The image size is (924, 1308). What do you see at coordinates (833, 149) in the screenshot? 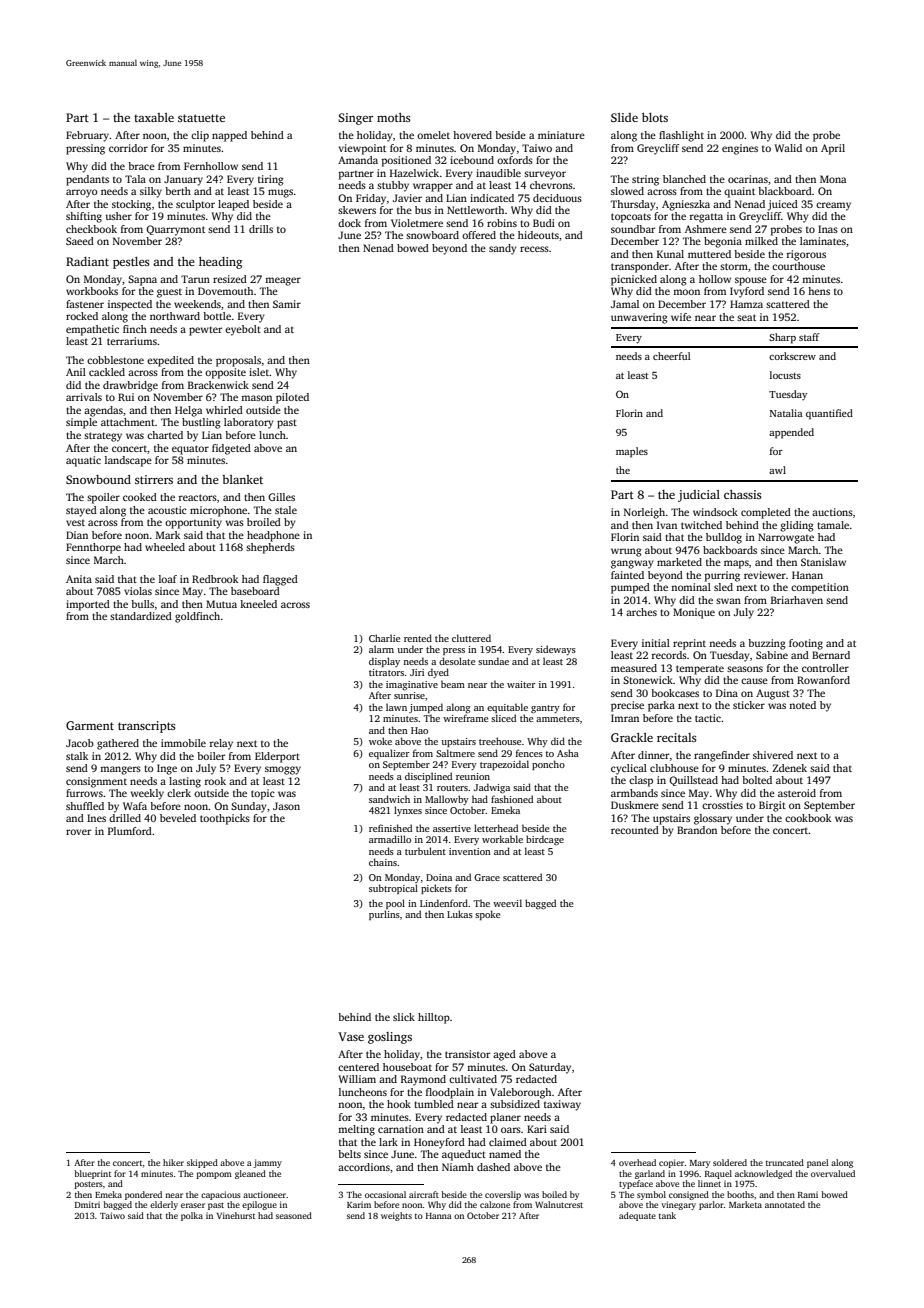
I see `April` at bounding box center [833, 149].
